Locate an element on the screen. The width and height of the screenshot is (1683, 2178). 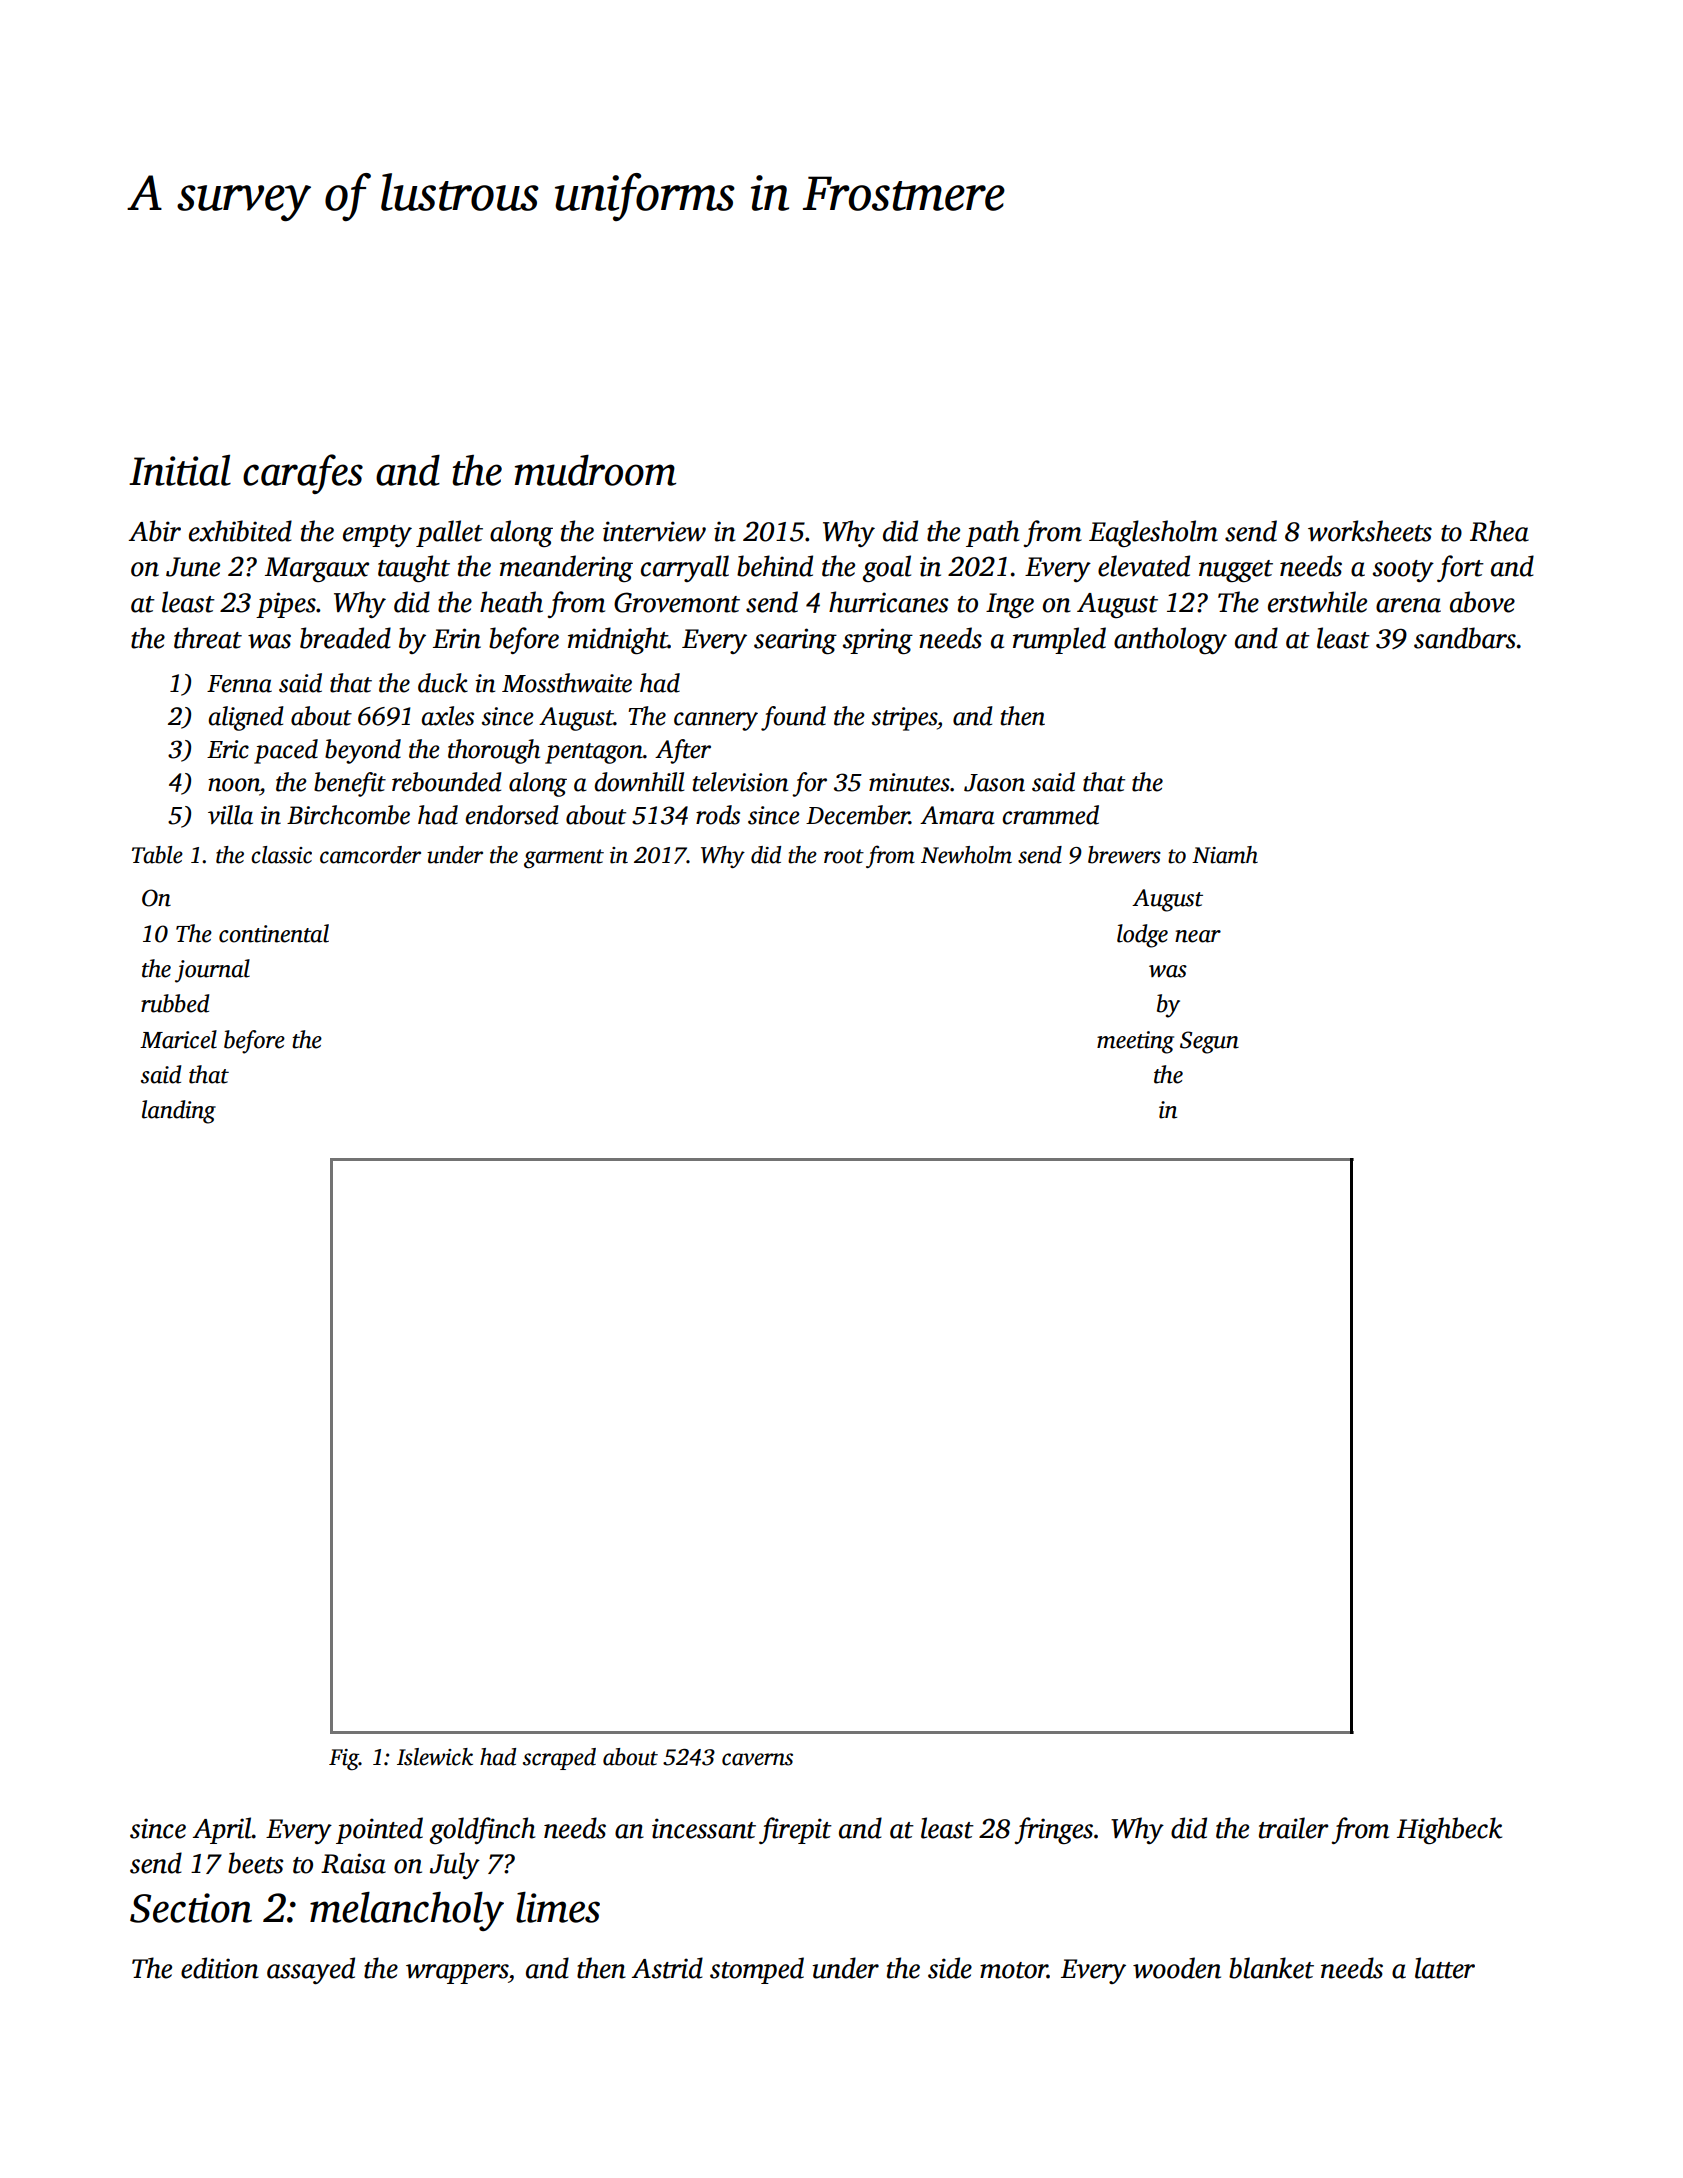
worksheets is located at coordinates (1370, 531).
